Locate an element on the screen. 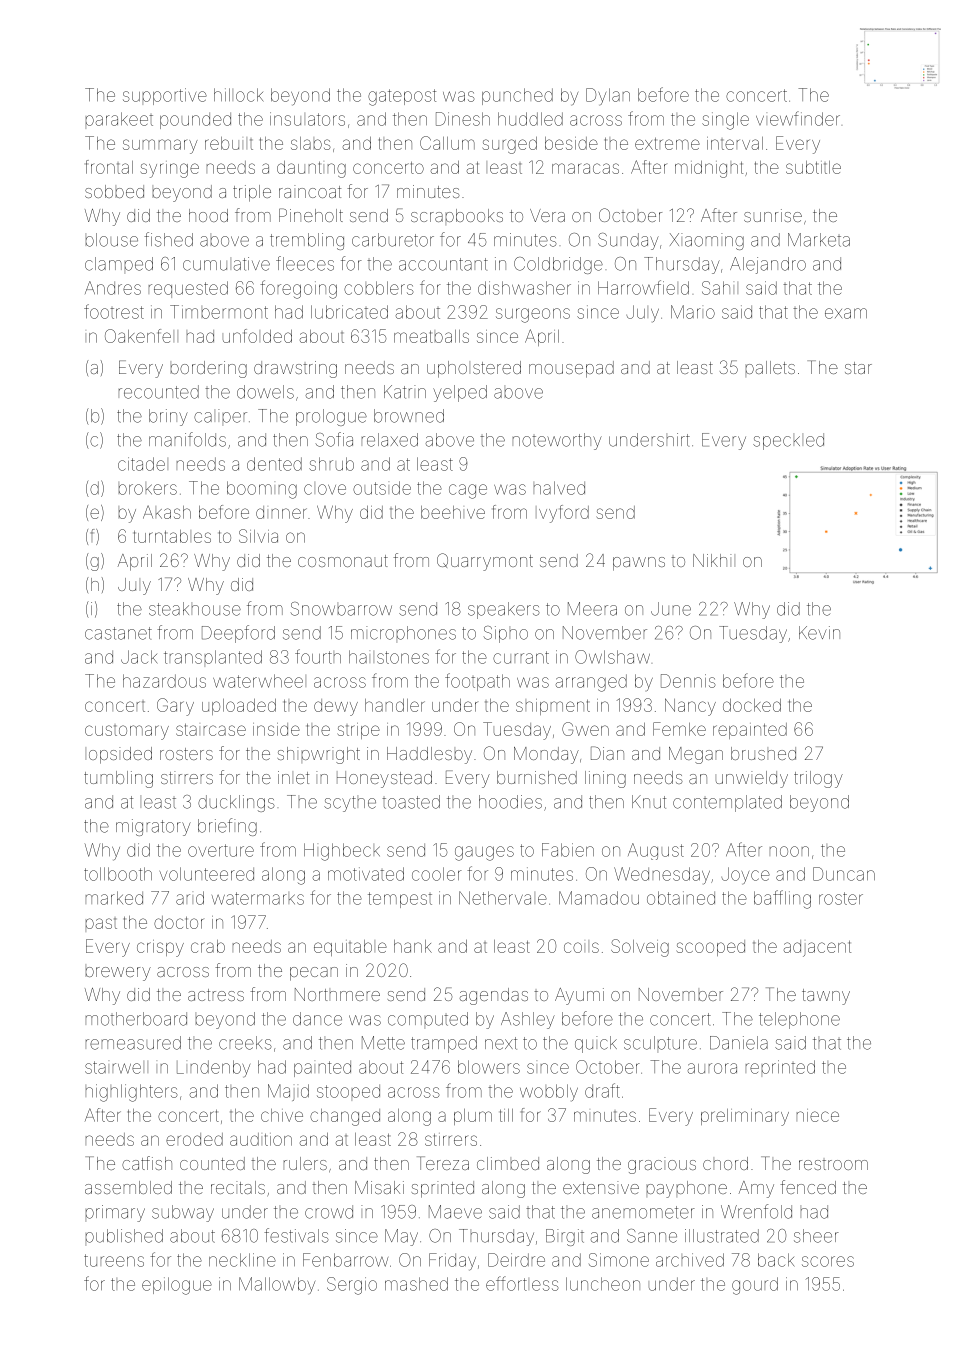  star is located at coordinates (858, 368).
